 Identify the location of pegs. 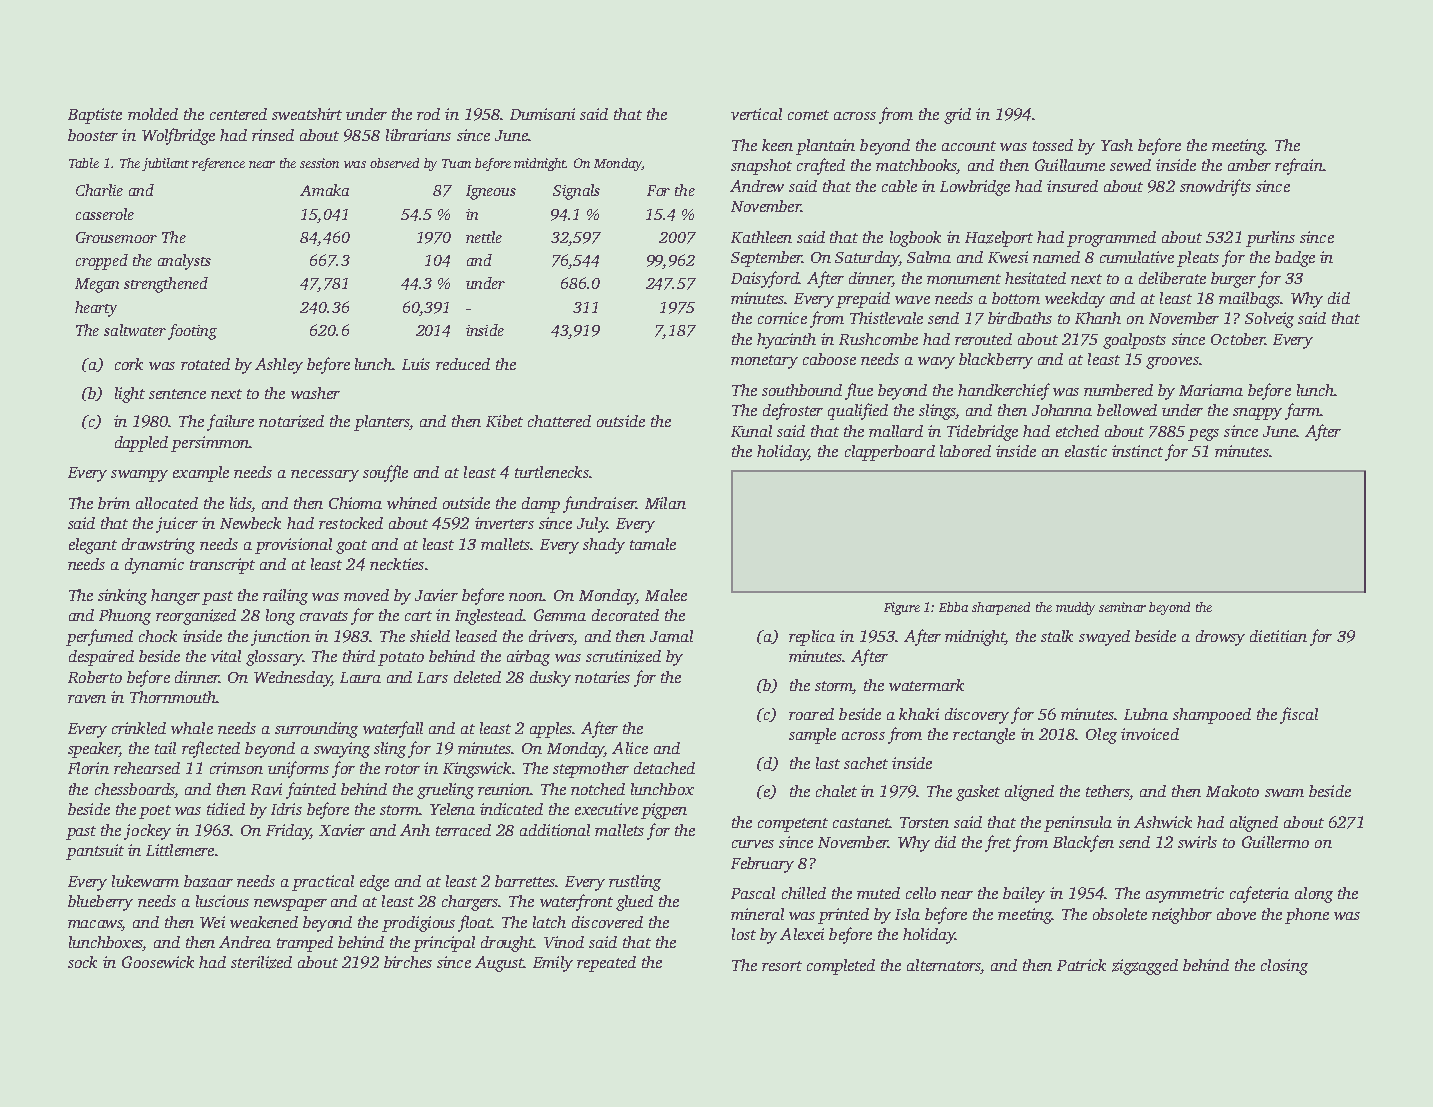
(1203, 435).
